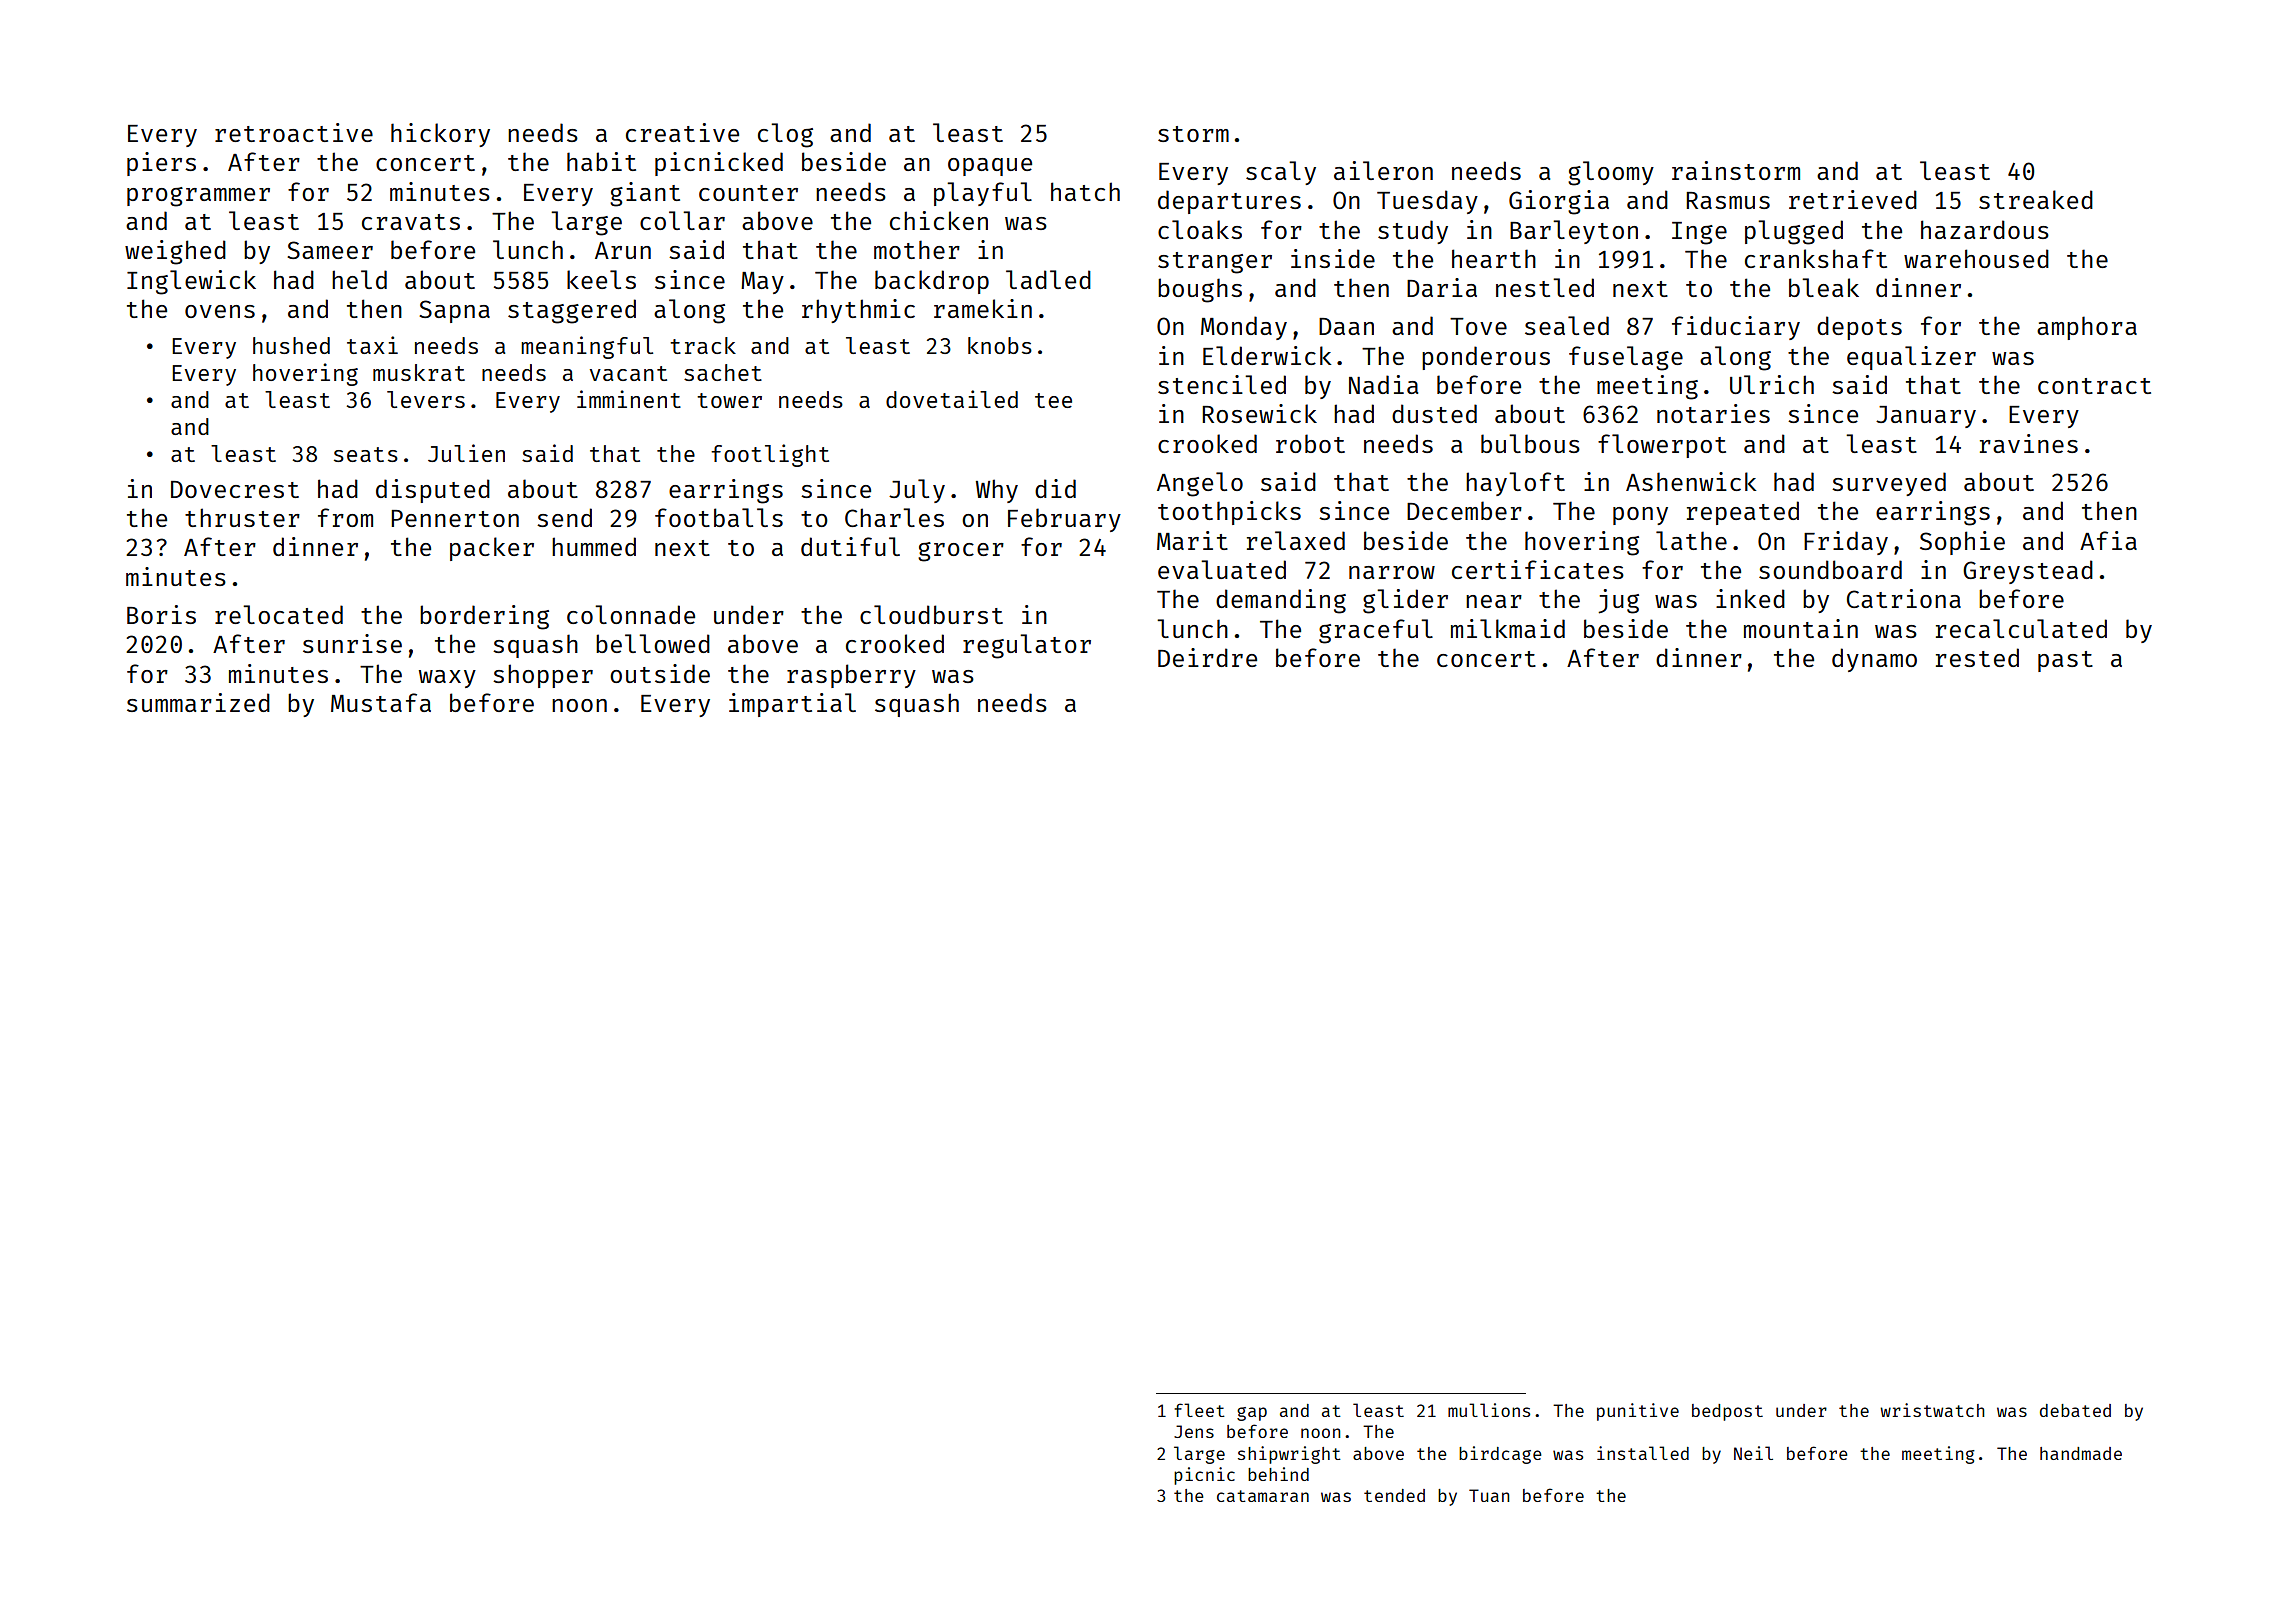 The width and height of the page is (2282, 1614). I want to click on Jens, so click(1194, 1431).
